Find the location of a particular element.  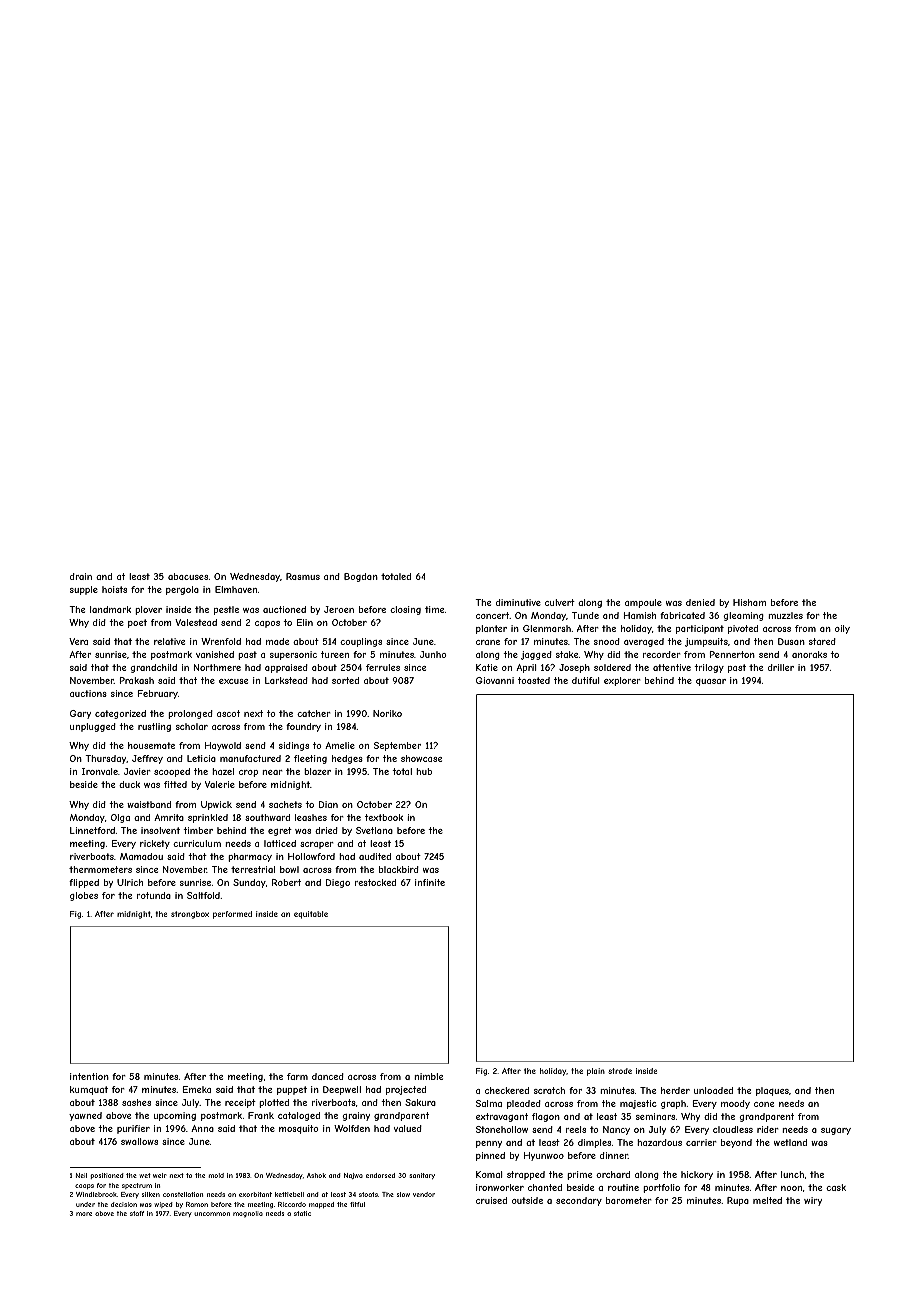

constellation is located at coordinates (183, 1194).
